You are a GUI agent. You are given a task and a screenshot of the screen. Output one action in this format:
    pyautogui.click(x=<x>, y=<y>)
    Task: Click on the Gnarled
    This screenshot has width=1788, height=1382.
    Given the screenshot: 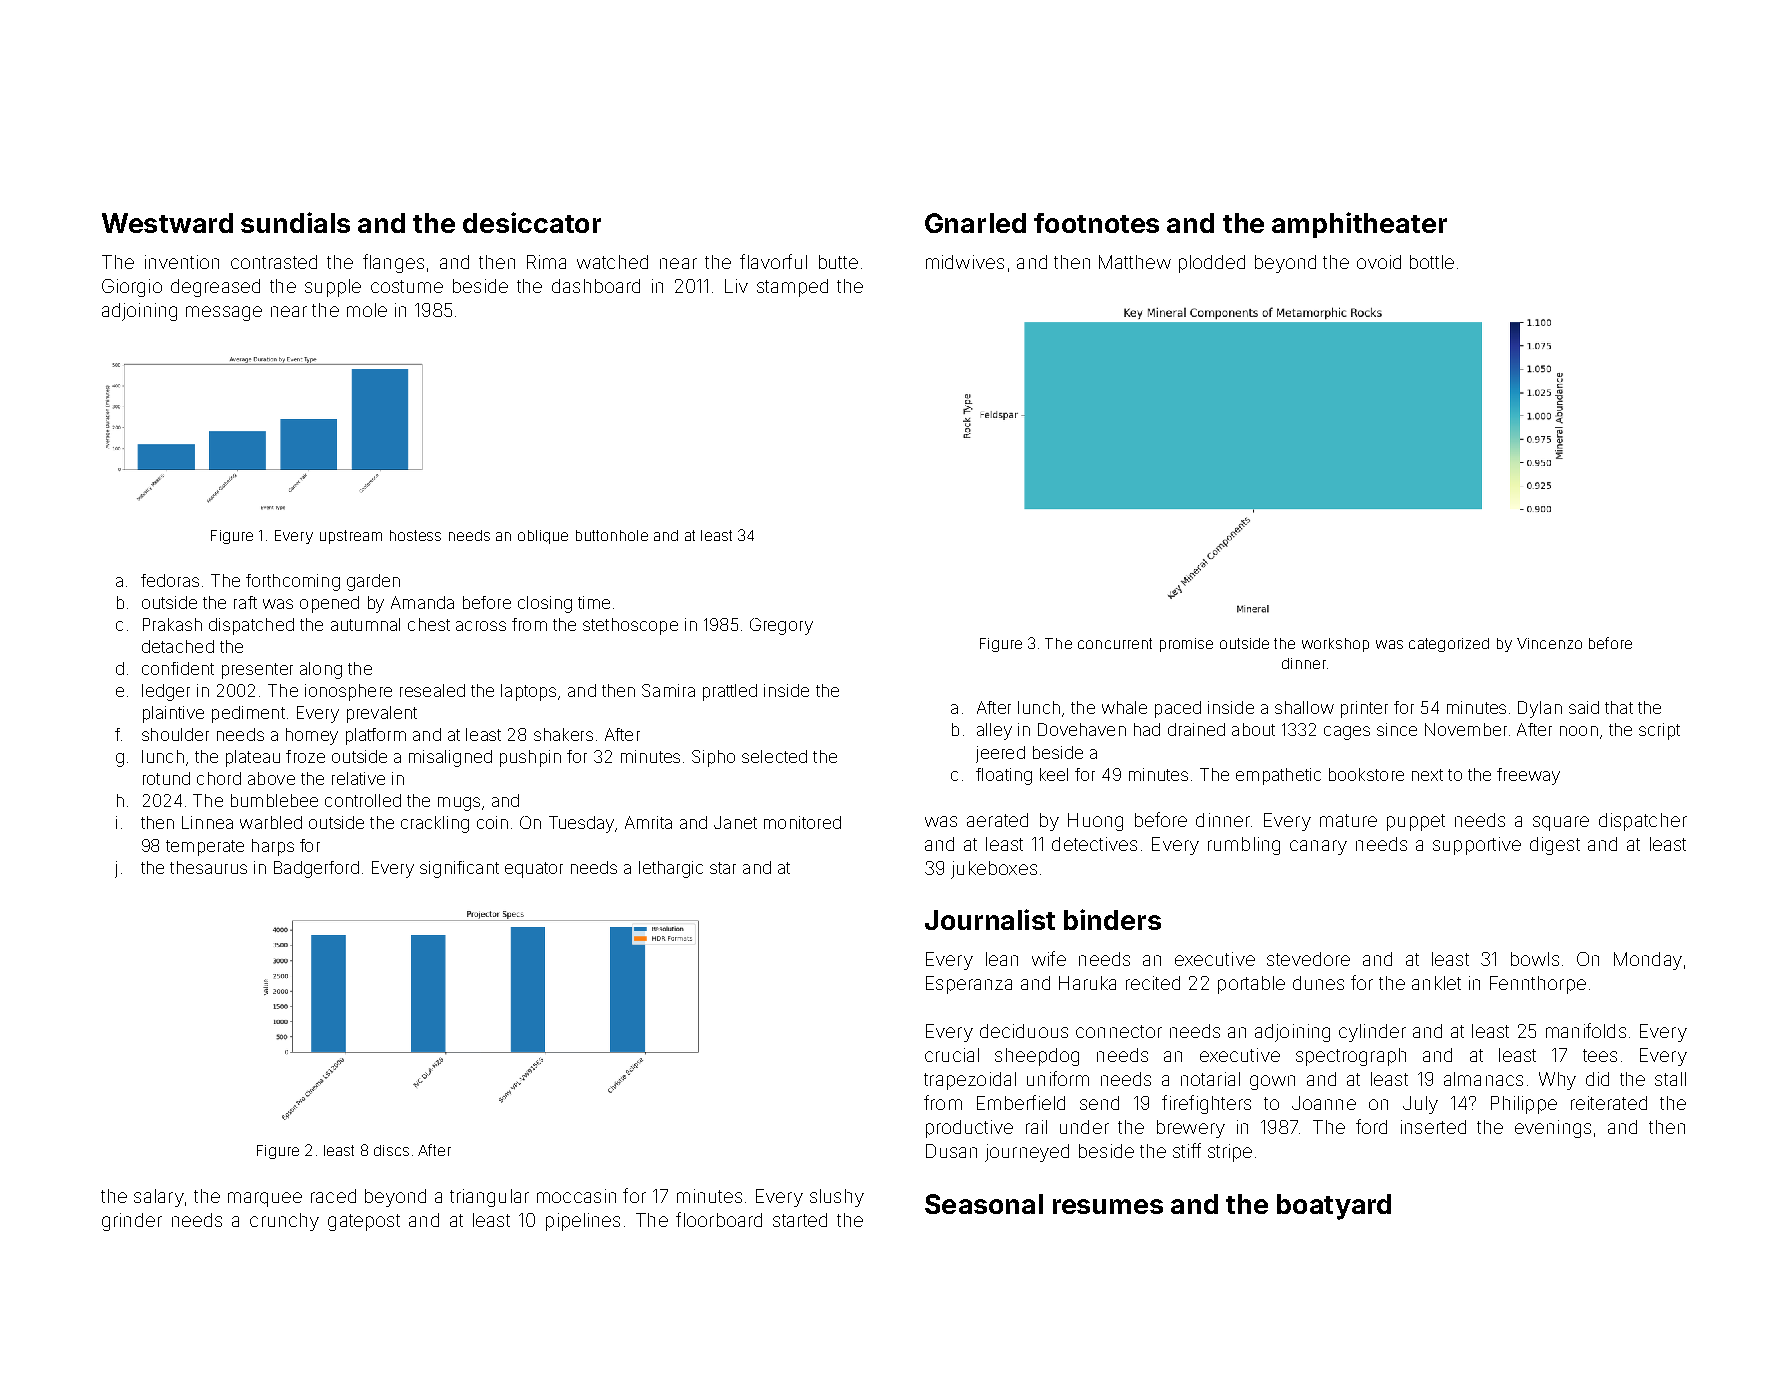 What is the action you would take?
    pyautogui.click(x=975, y=223)
